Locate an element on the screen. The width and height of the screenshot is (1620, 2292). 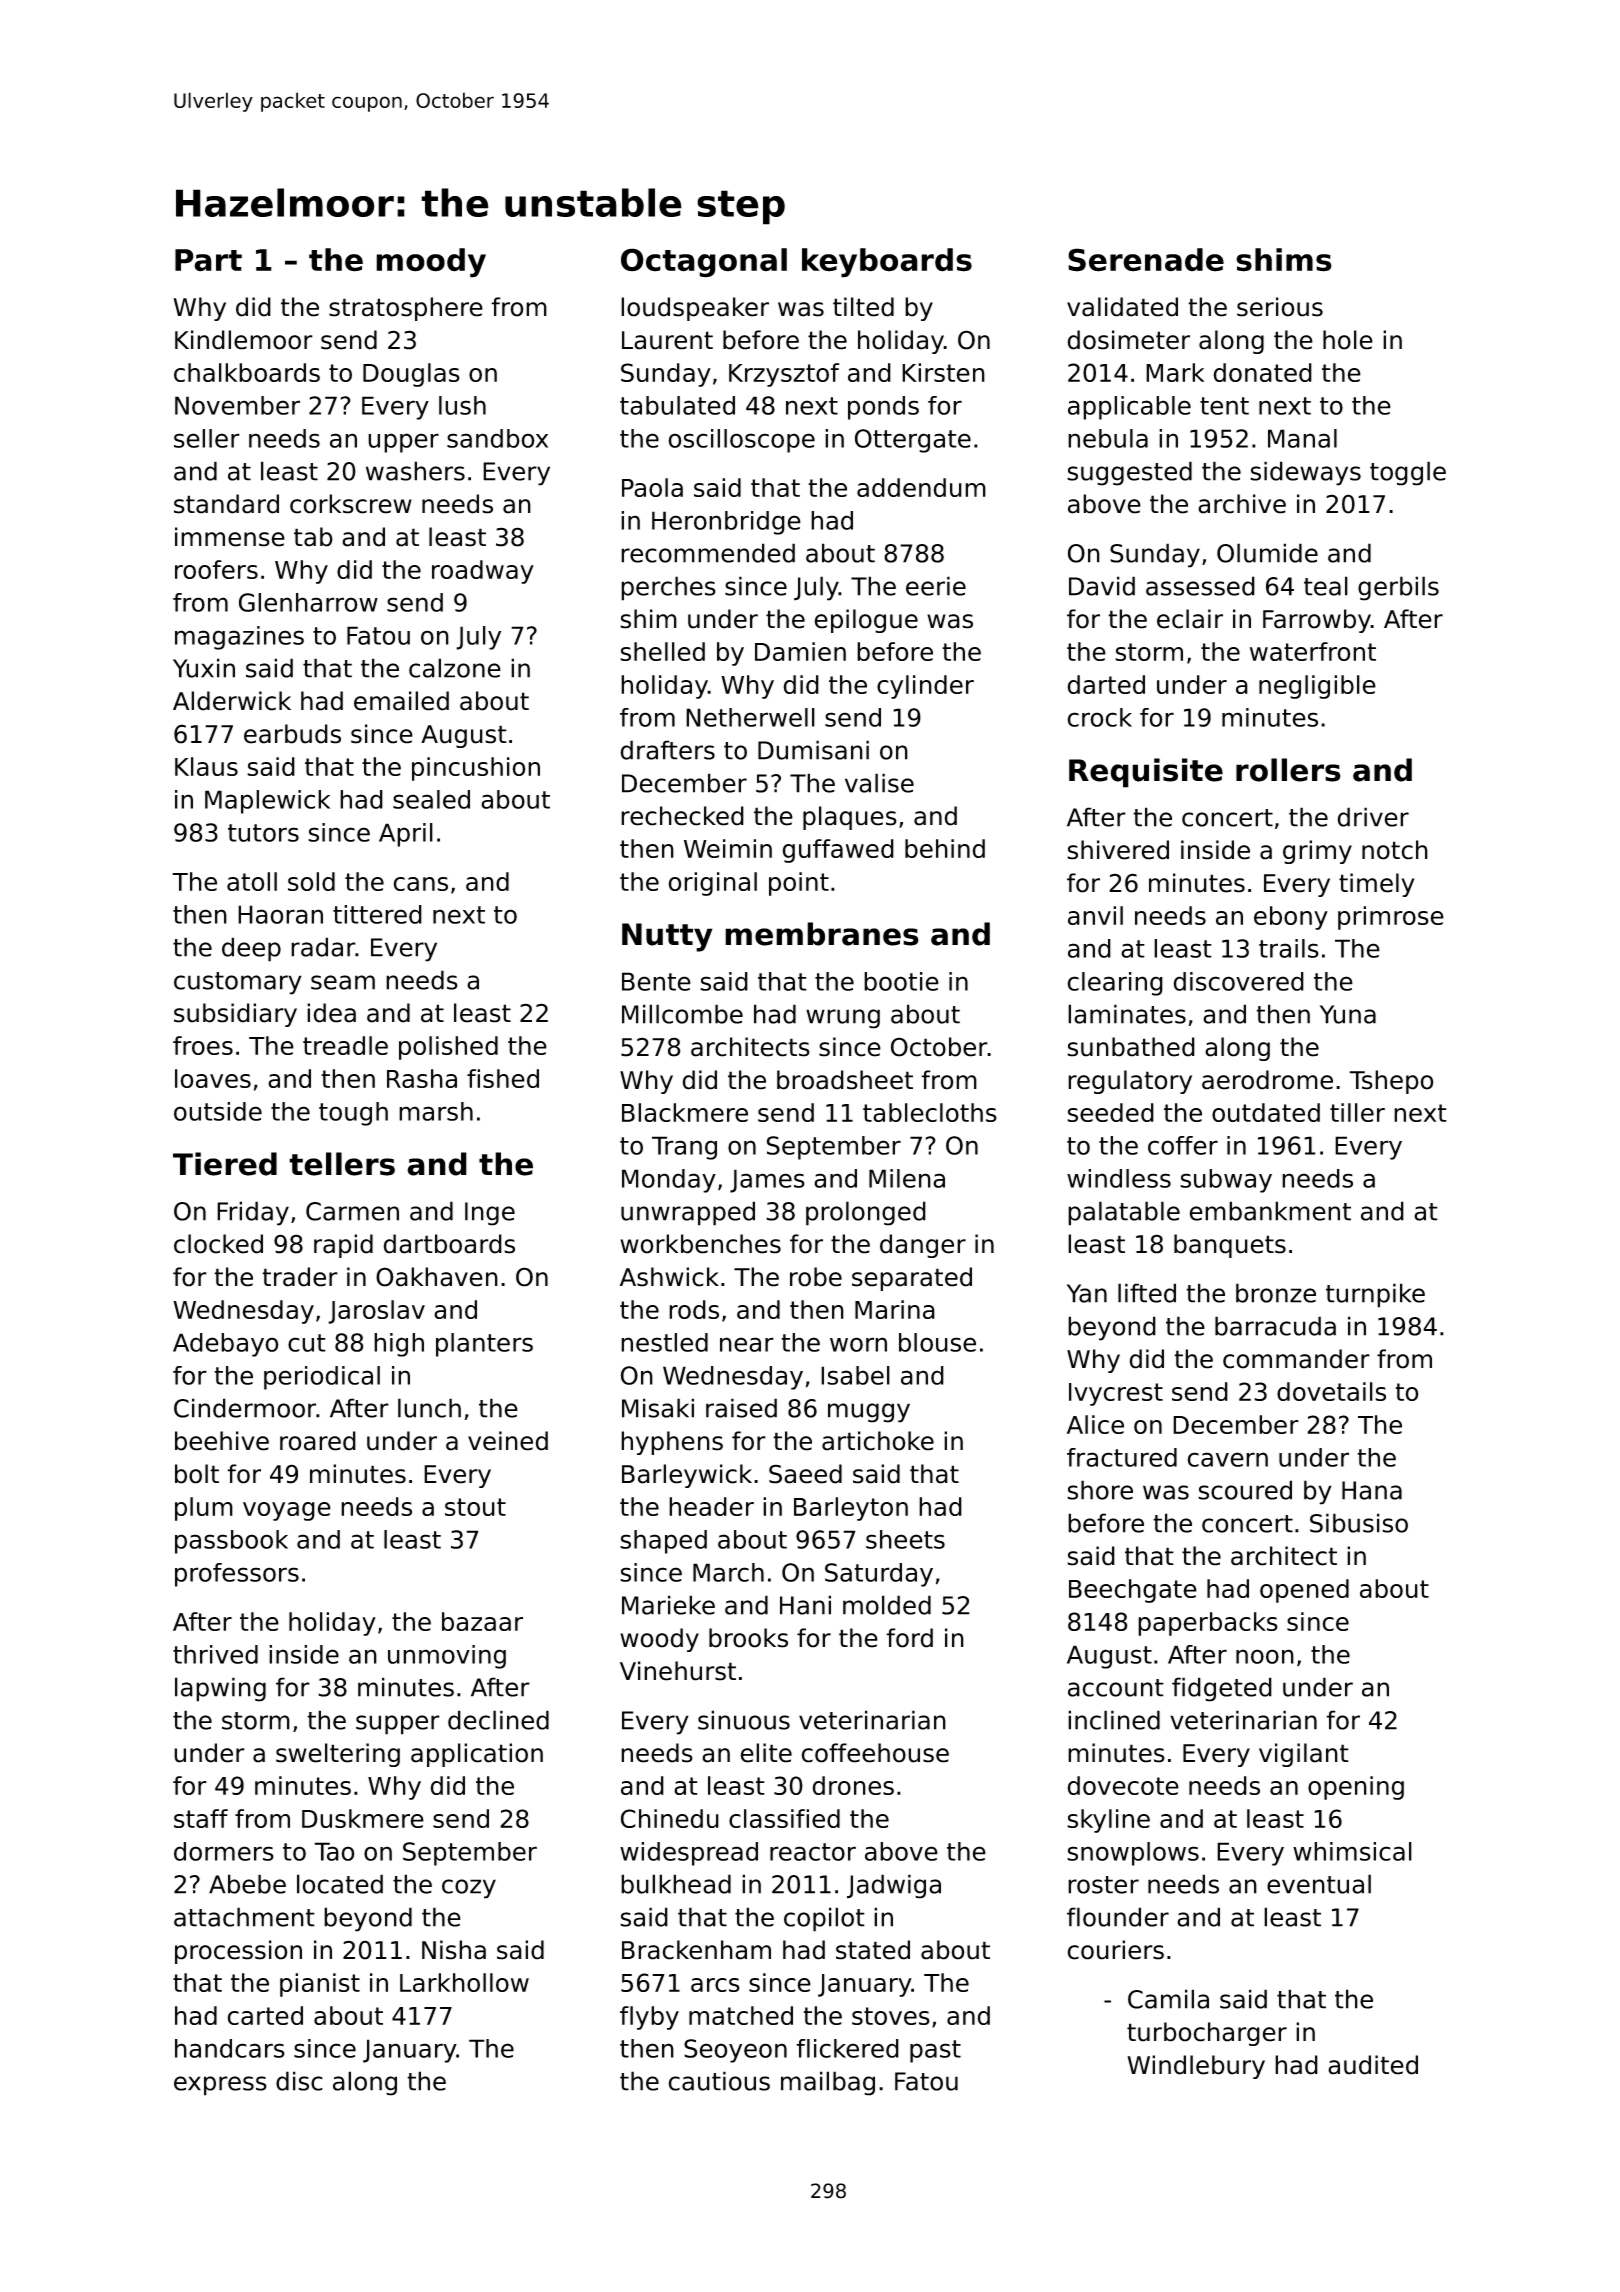
gerbils is located at coordinates (1398, 588).
